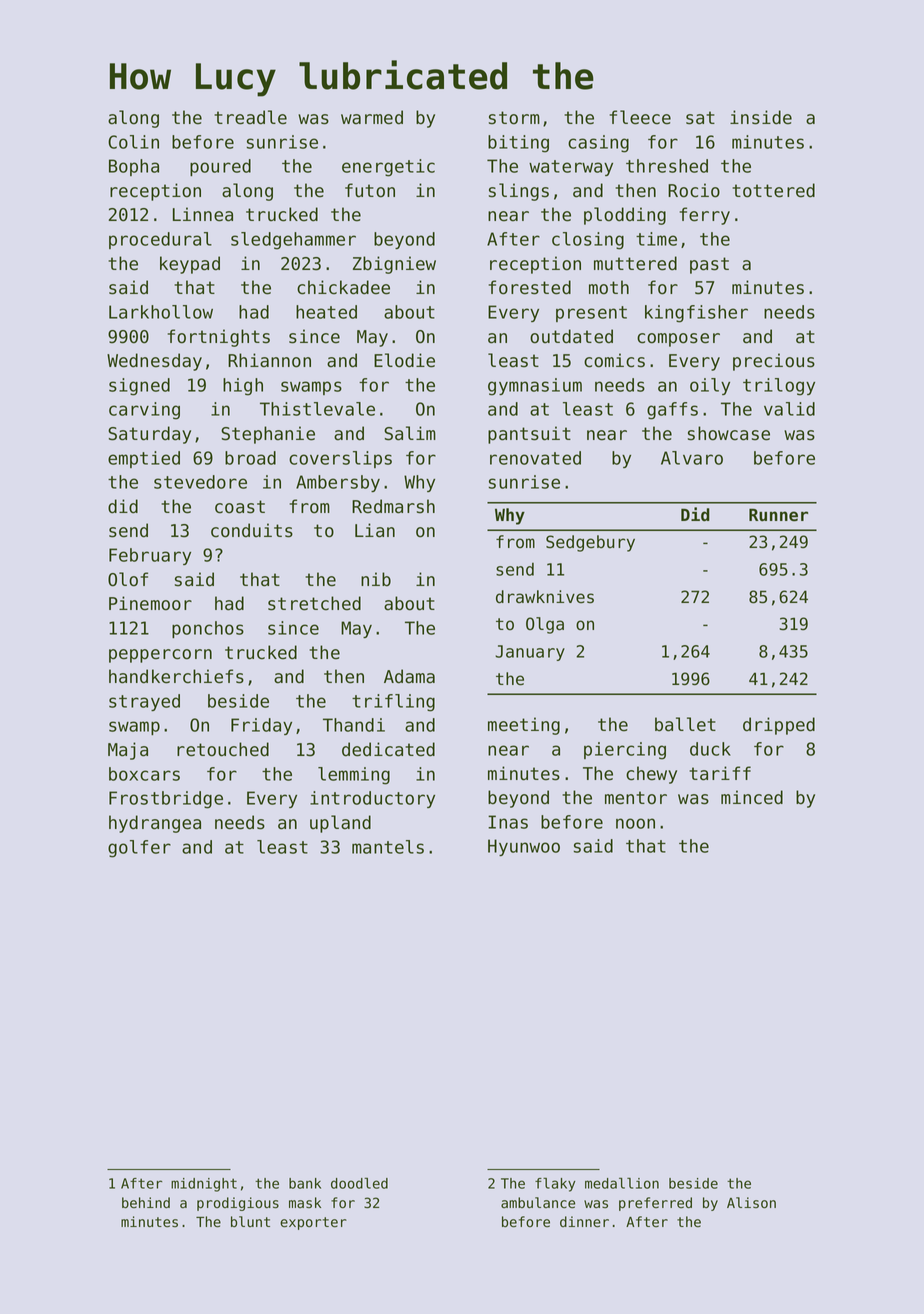 The height and width of the document is (1314, 924). I want to click on flaky, so click(555, 1185).
